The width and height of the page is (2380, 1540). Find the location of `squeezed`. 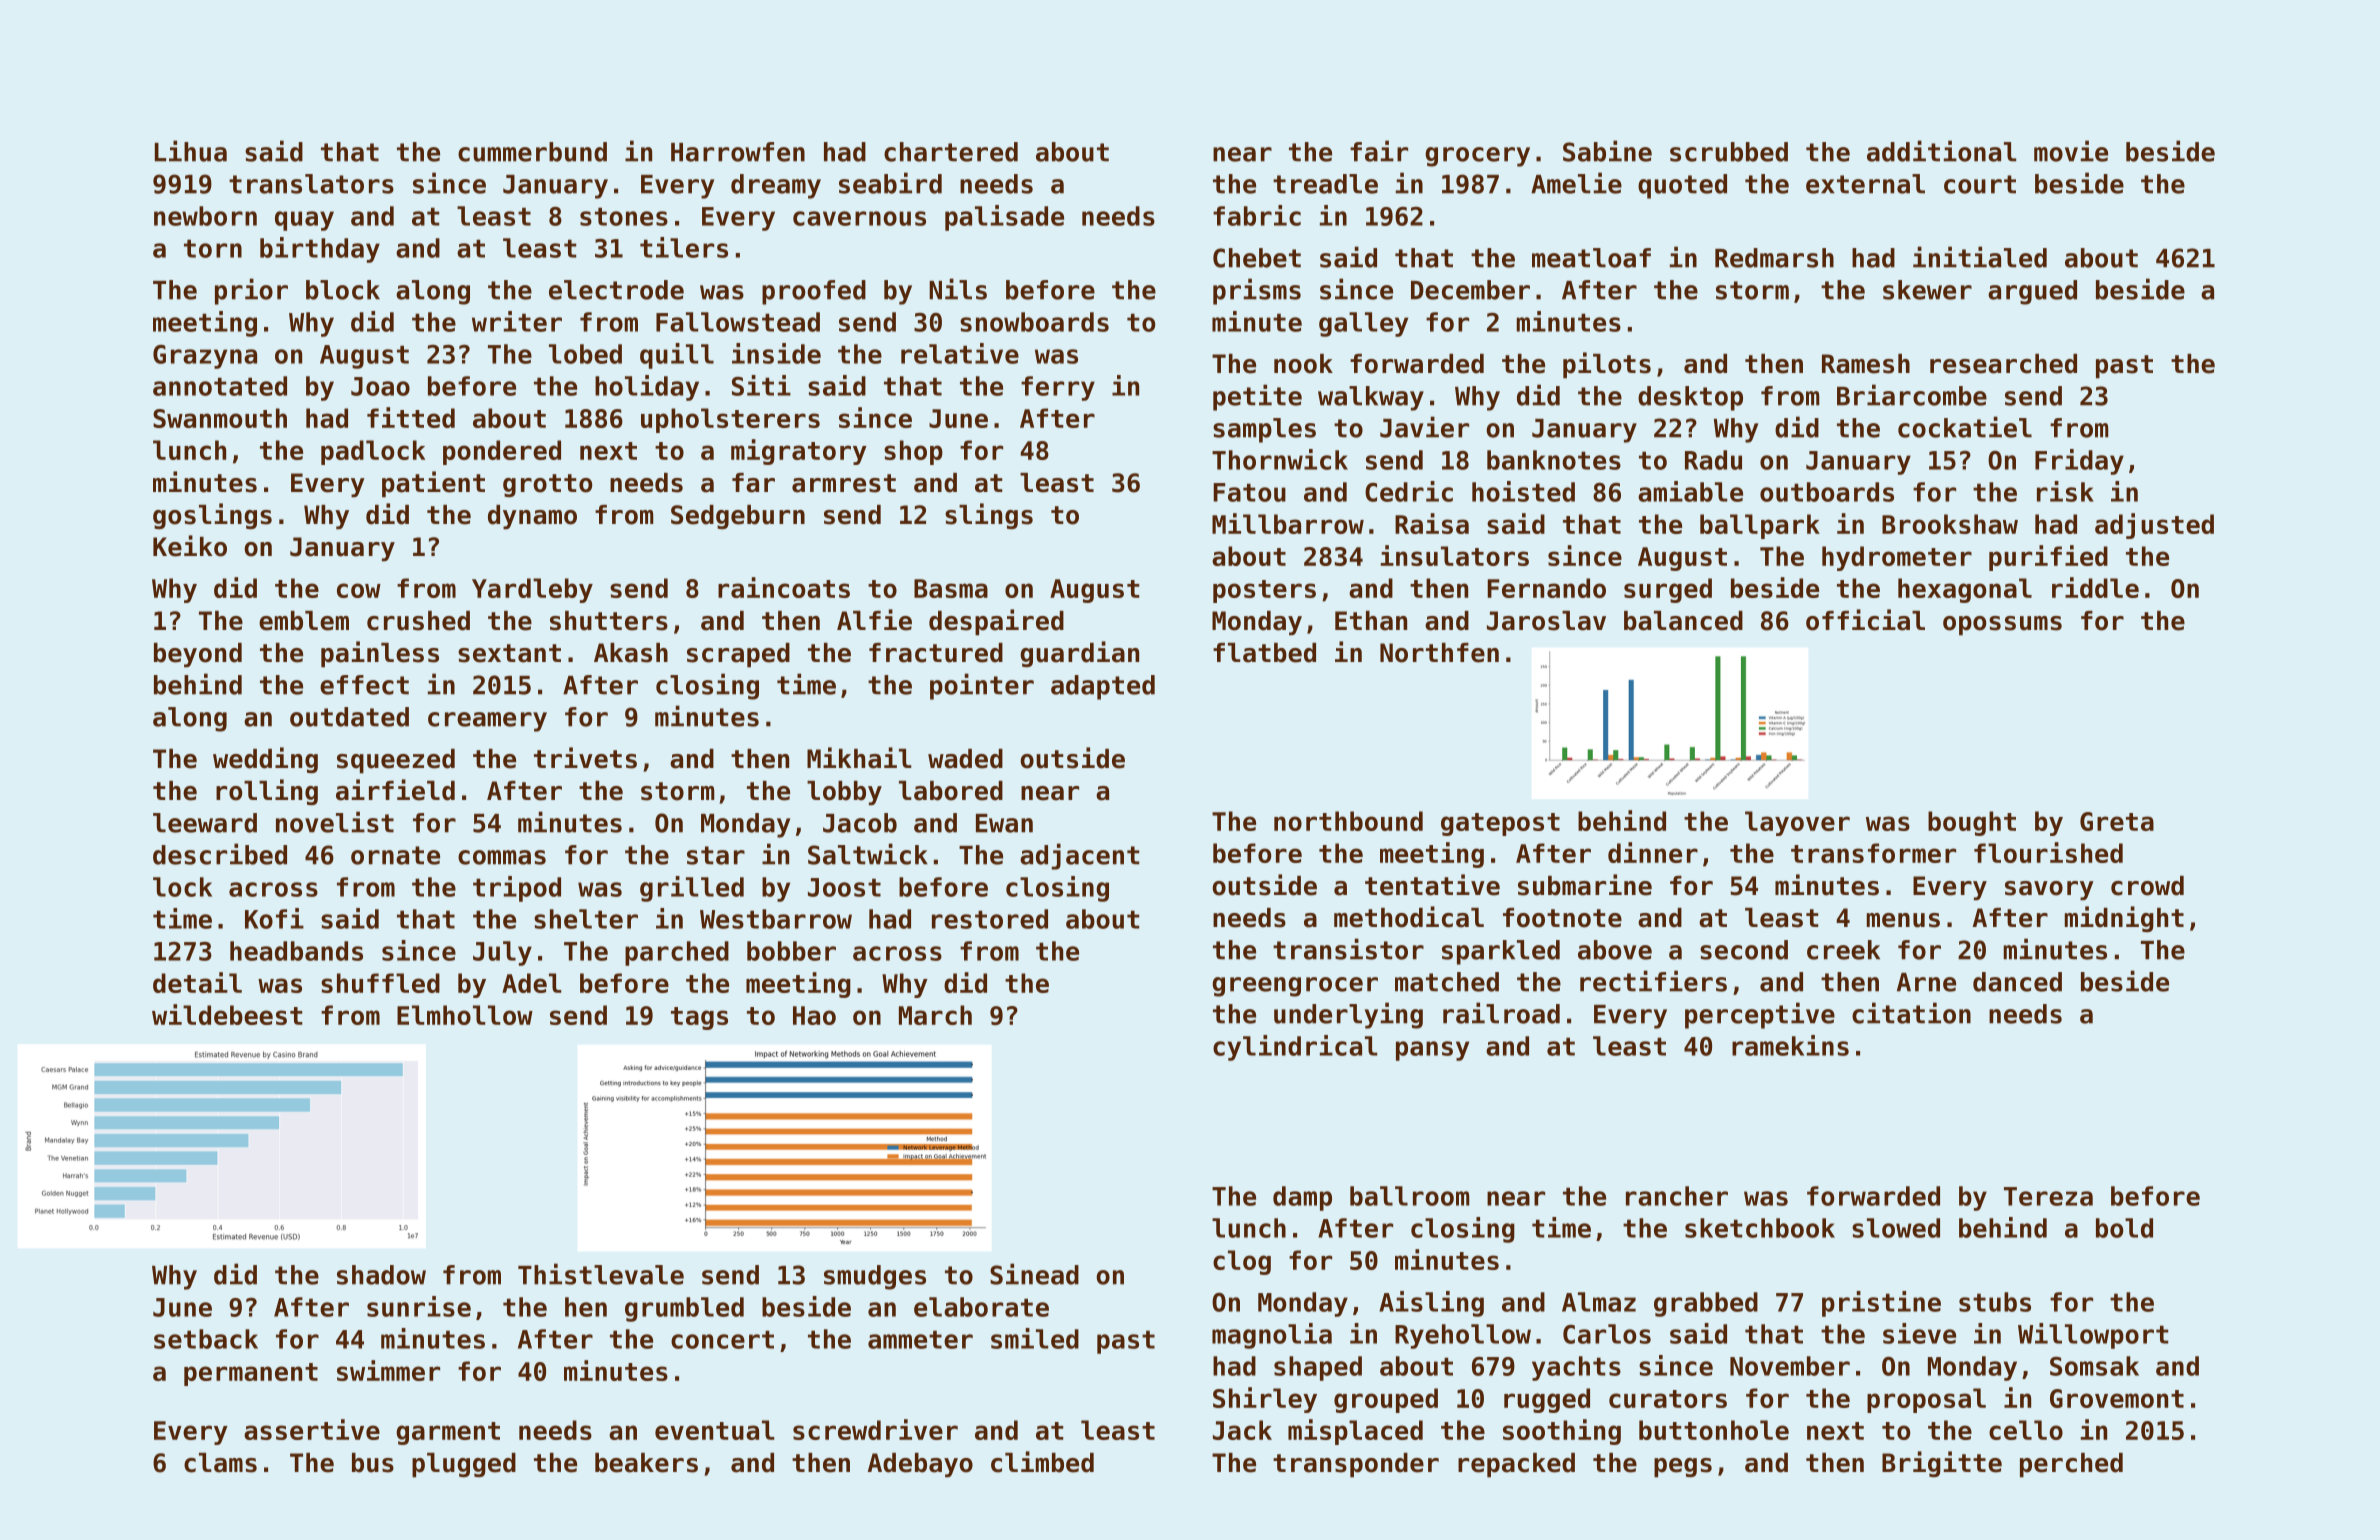

squeezed is located at coordinates (396, 761).
